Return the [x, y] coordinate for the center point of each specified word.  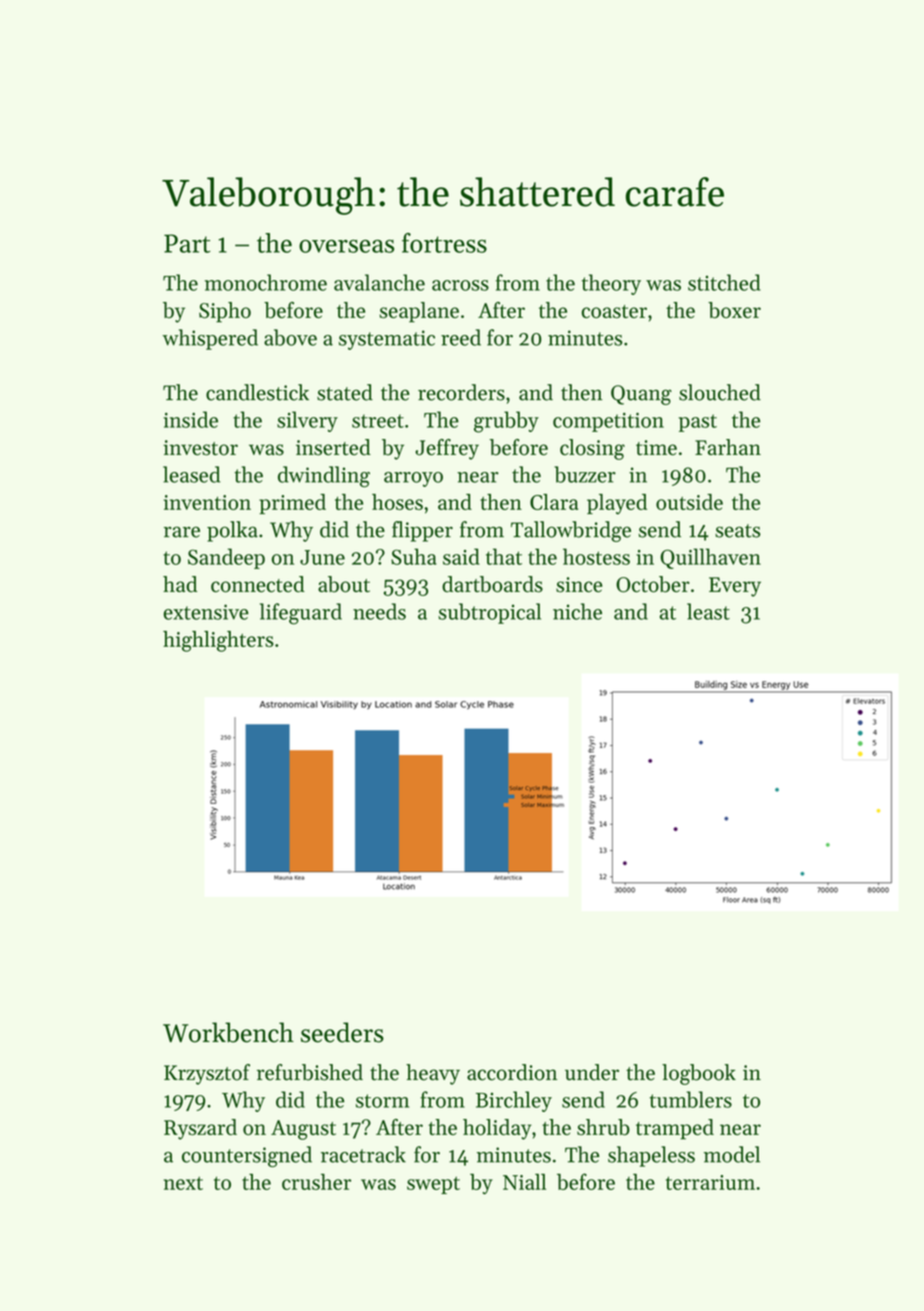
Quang [641, 395]
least [708, 611]
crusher [316, 1182]
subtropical [489, 613]
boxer [734, 310]
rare [182, 532]
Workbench [228, 1032]
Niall [524, 1182]
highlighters [218, 641]
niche [577, 611]
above [290, 337]
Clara [554, 502]
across [460, 285]
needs [379, 611]
